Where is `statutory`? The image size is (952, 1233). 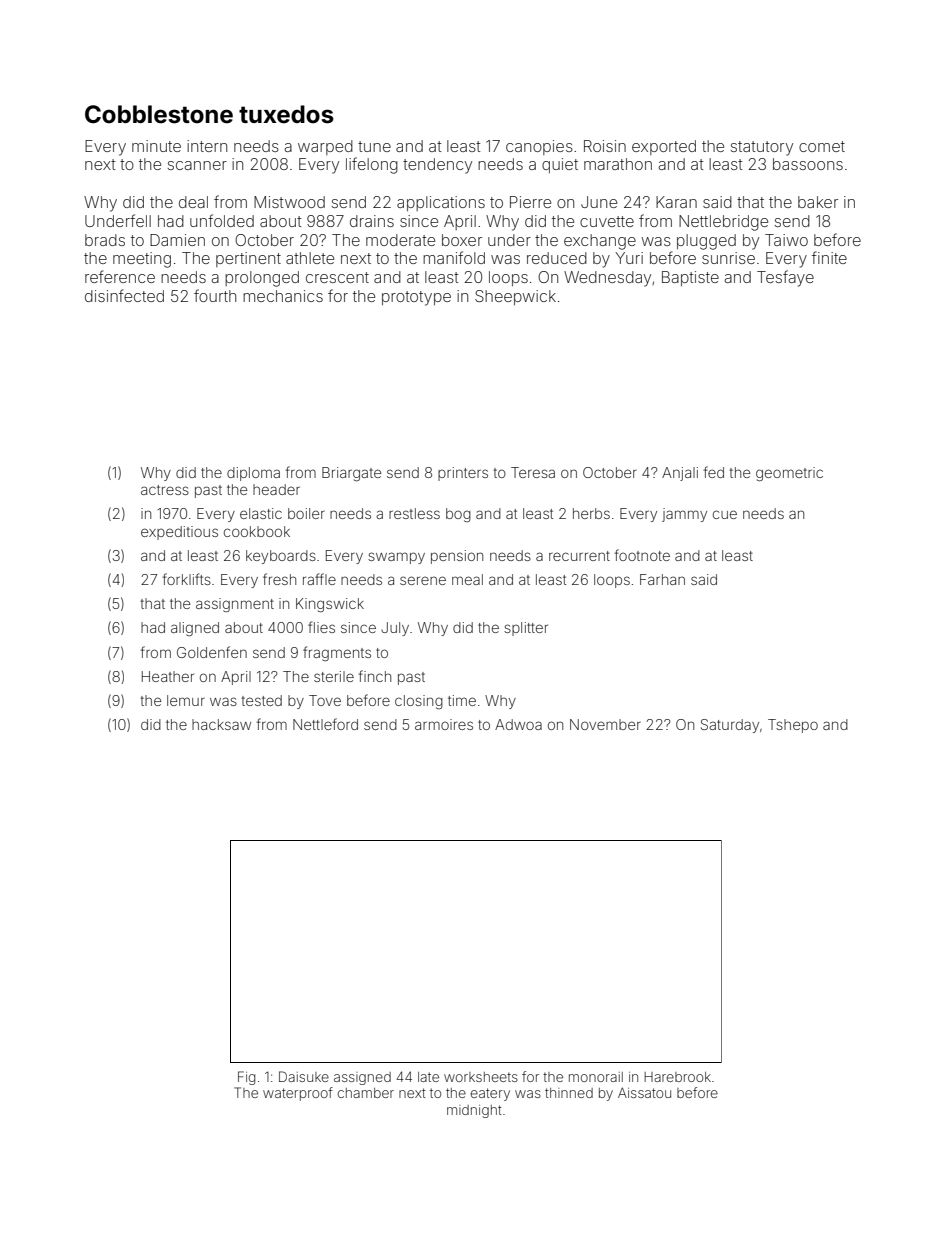
statutory is located at coordinates (762, 148).
